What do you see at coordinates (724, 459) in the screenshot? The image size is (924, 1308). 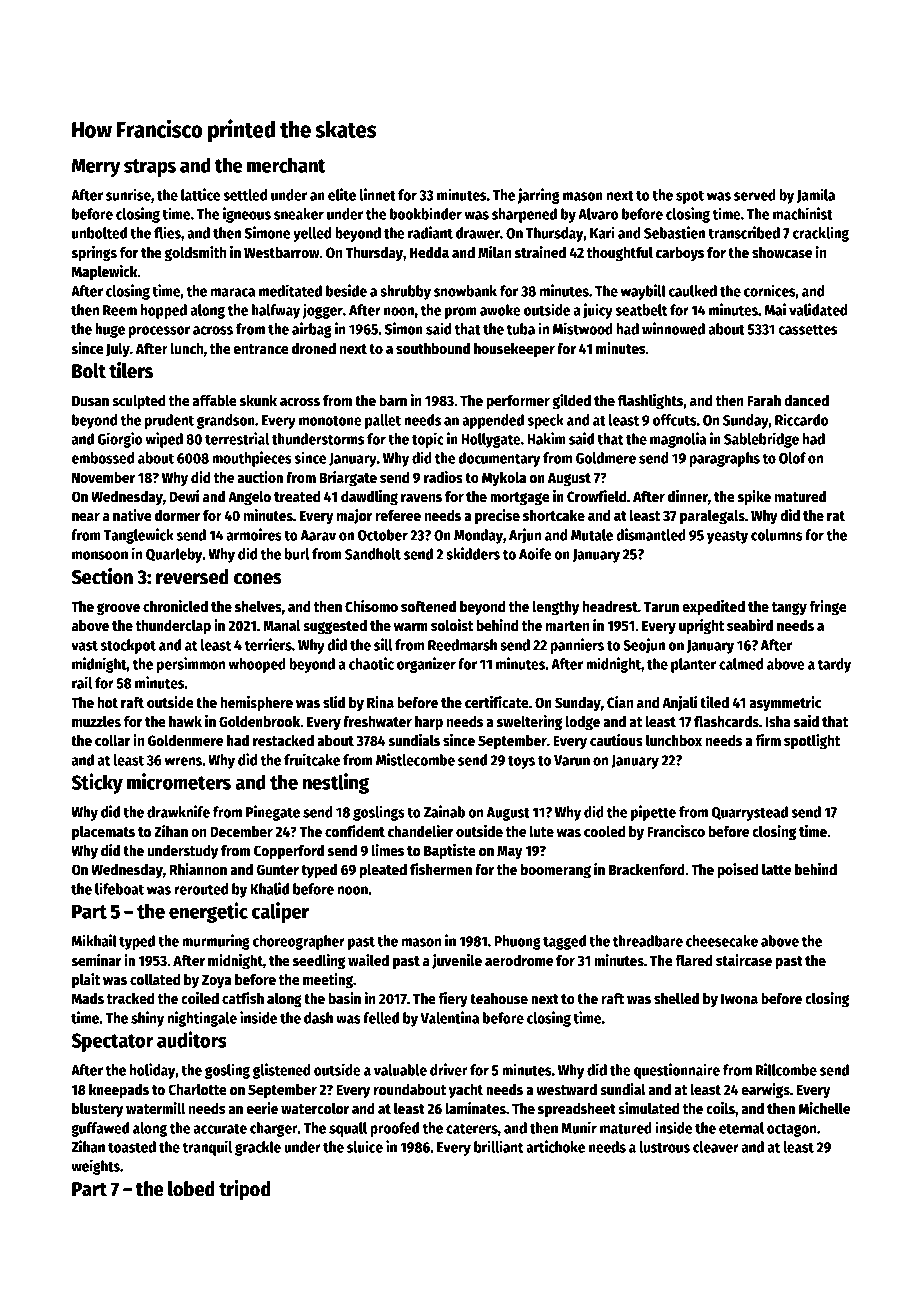 I see `paragraphs` at bounding box center [724, 459].
